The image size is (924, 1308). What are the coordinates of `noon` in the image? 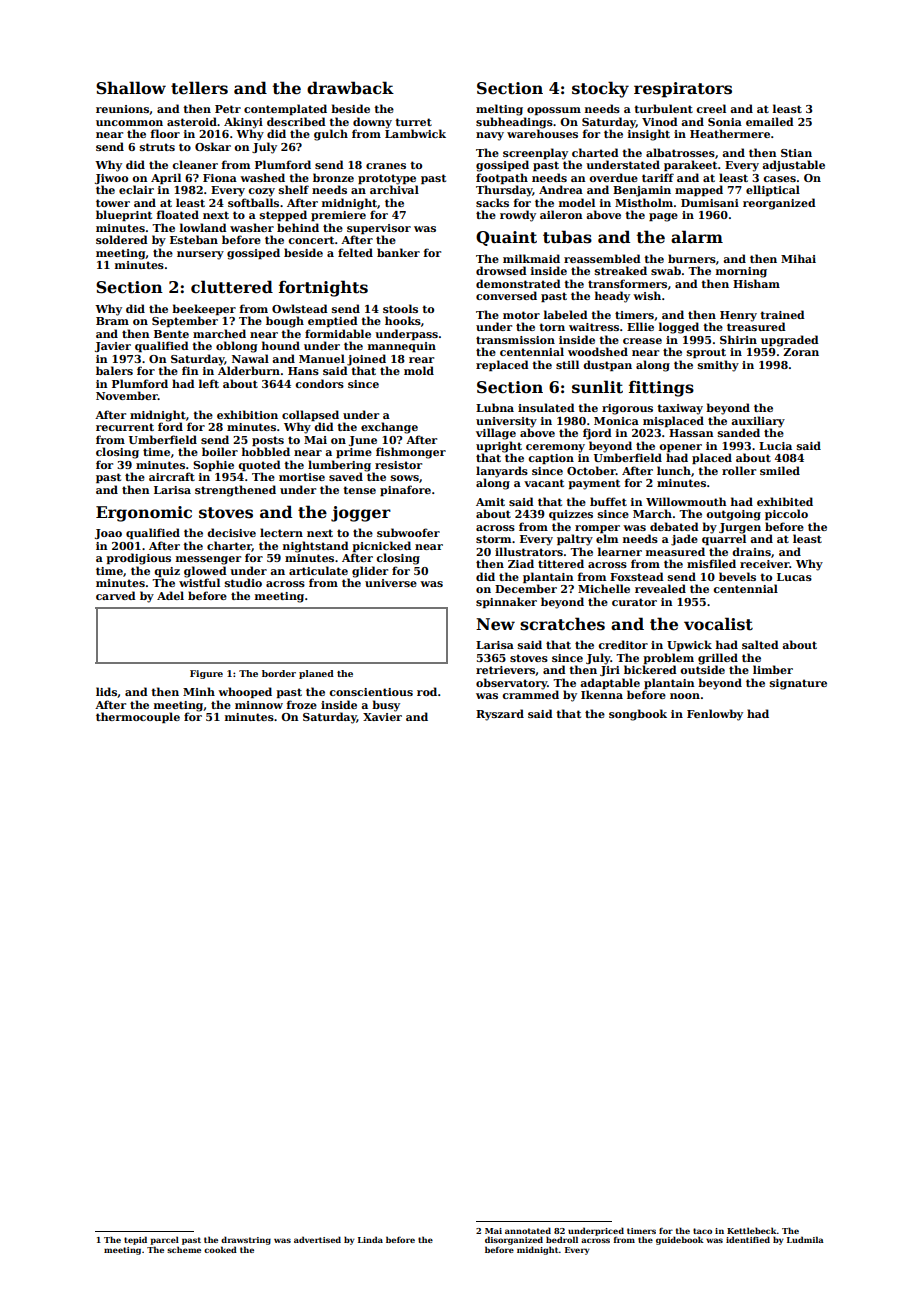 It's located at (685, 696).
